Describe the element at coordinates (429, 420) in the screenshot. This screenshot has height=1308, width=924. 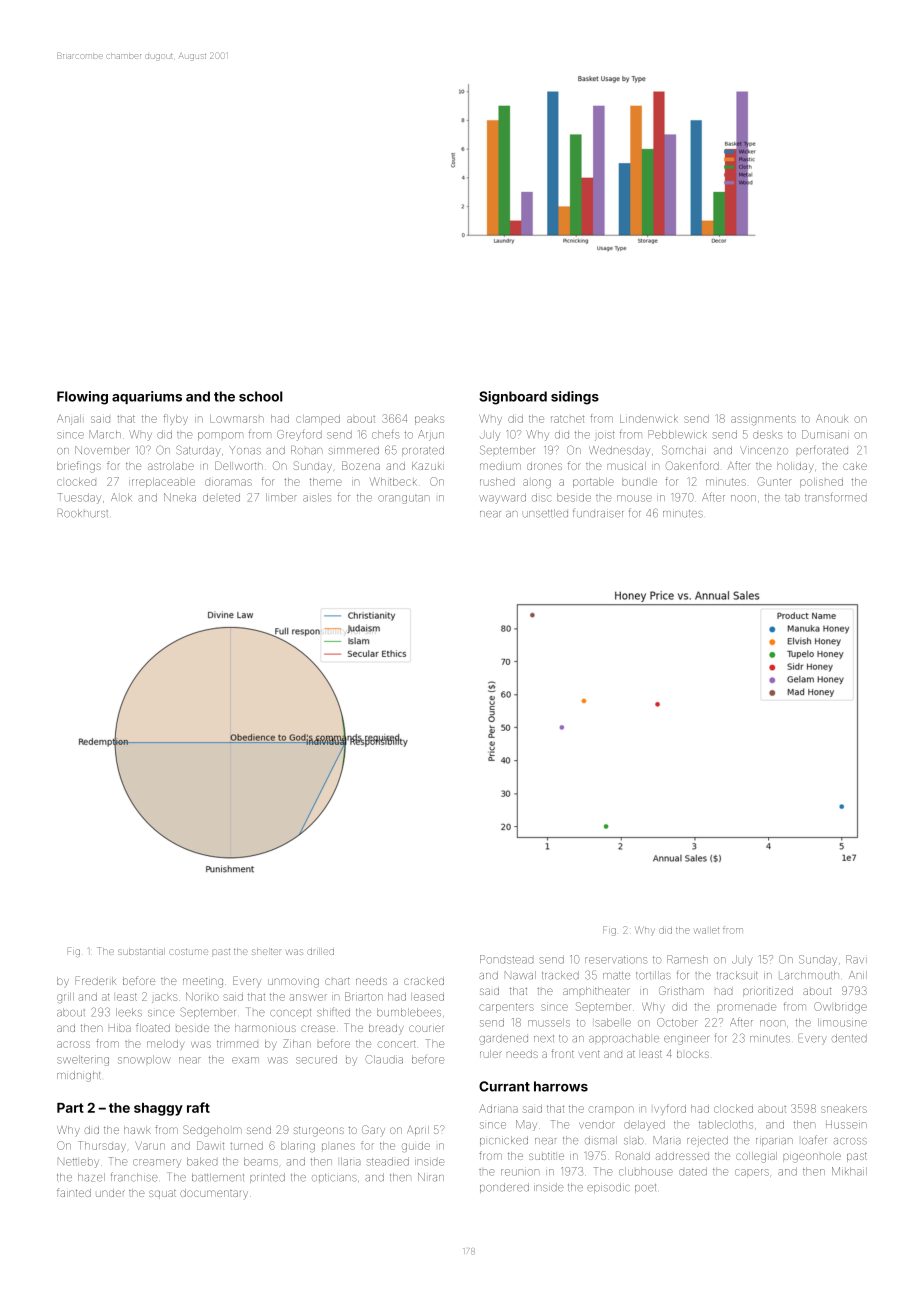
I see `peaks` at that location.
